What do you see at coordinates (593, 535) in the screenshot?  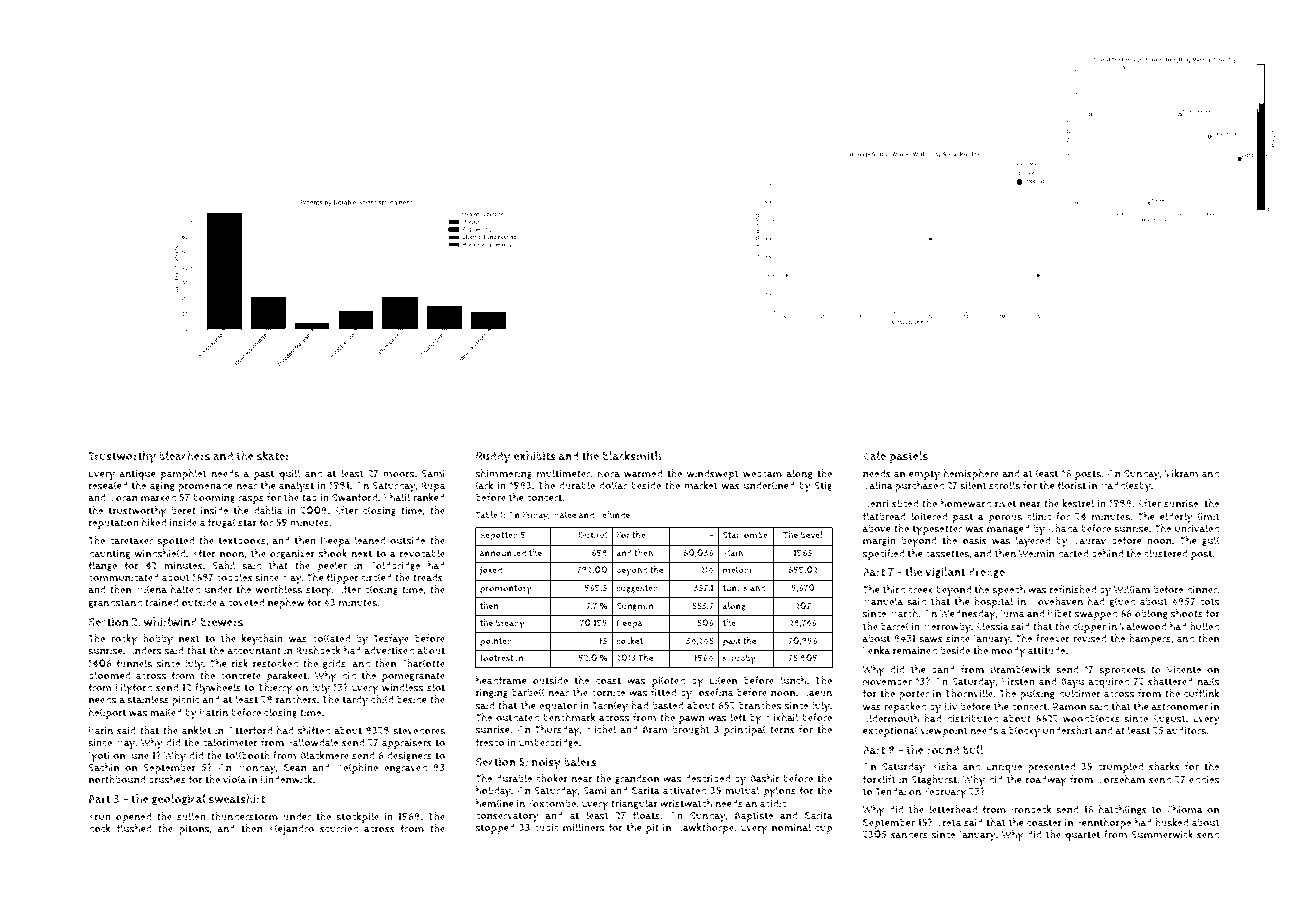 I see `Dutiful` at bounding box center [593, 535].
